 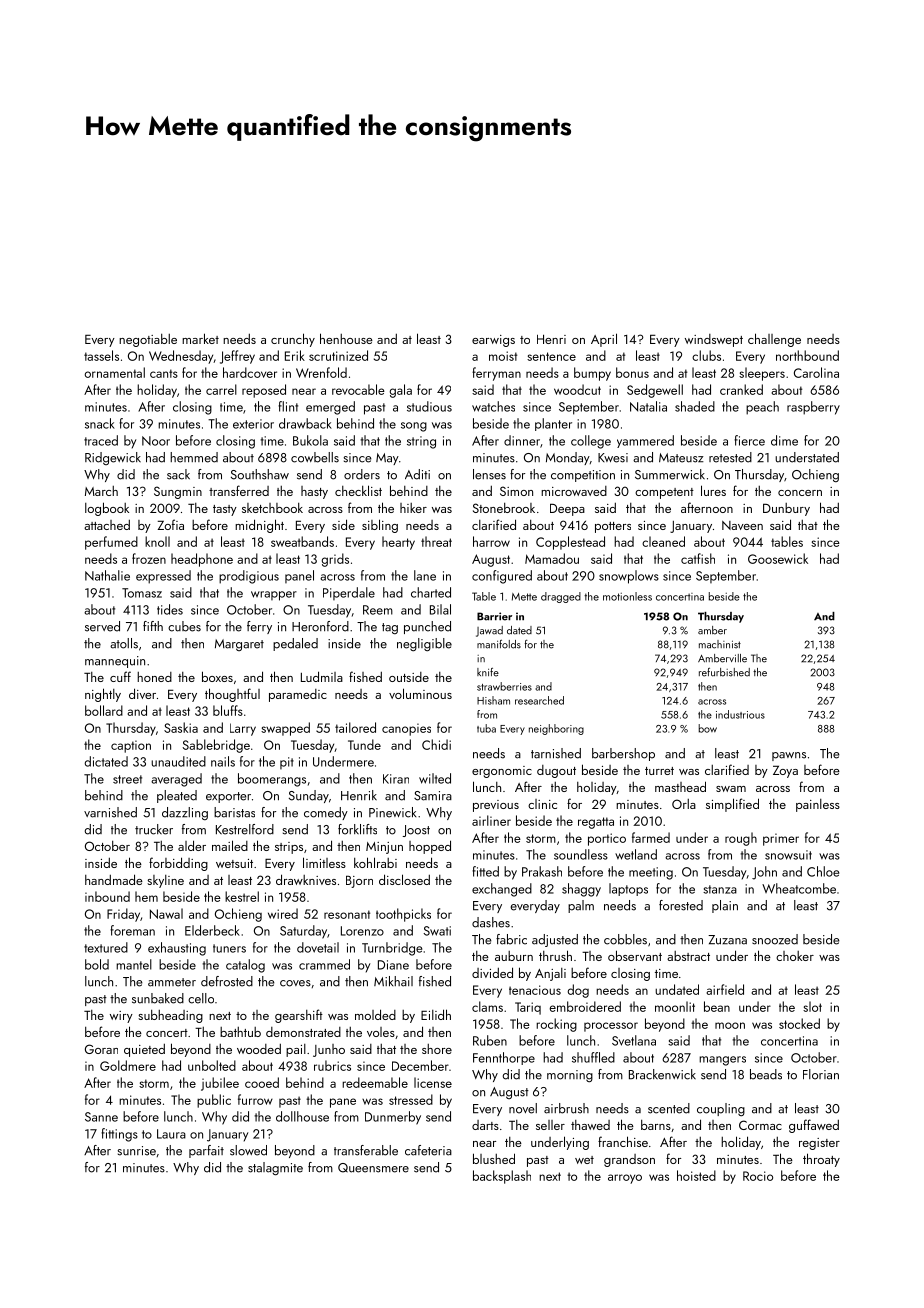 I want to click on pawns, so click(x=789, y=756).
